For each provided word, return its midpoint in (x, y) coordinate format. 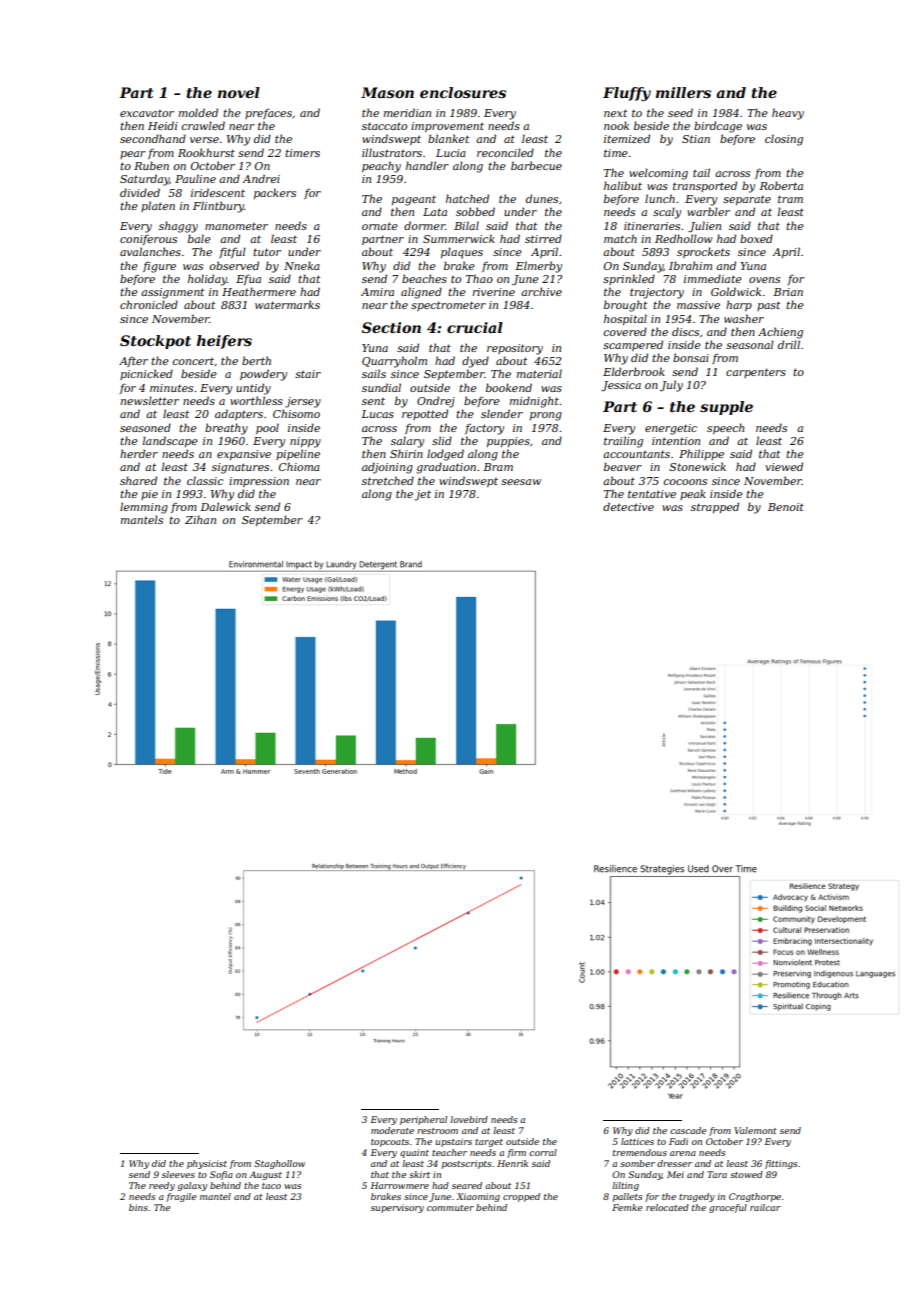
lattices (637, 1141)
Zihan (200, 519)
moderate (392, 1130)
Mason (387, 92)
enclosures (463, 92)
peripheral (423, 1120)
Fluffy (627, 94)
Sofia (221, 1175)
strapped (715, 507)
